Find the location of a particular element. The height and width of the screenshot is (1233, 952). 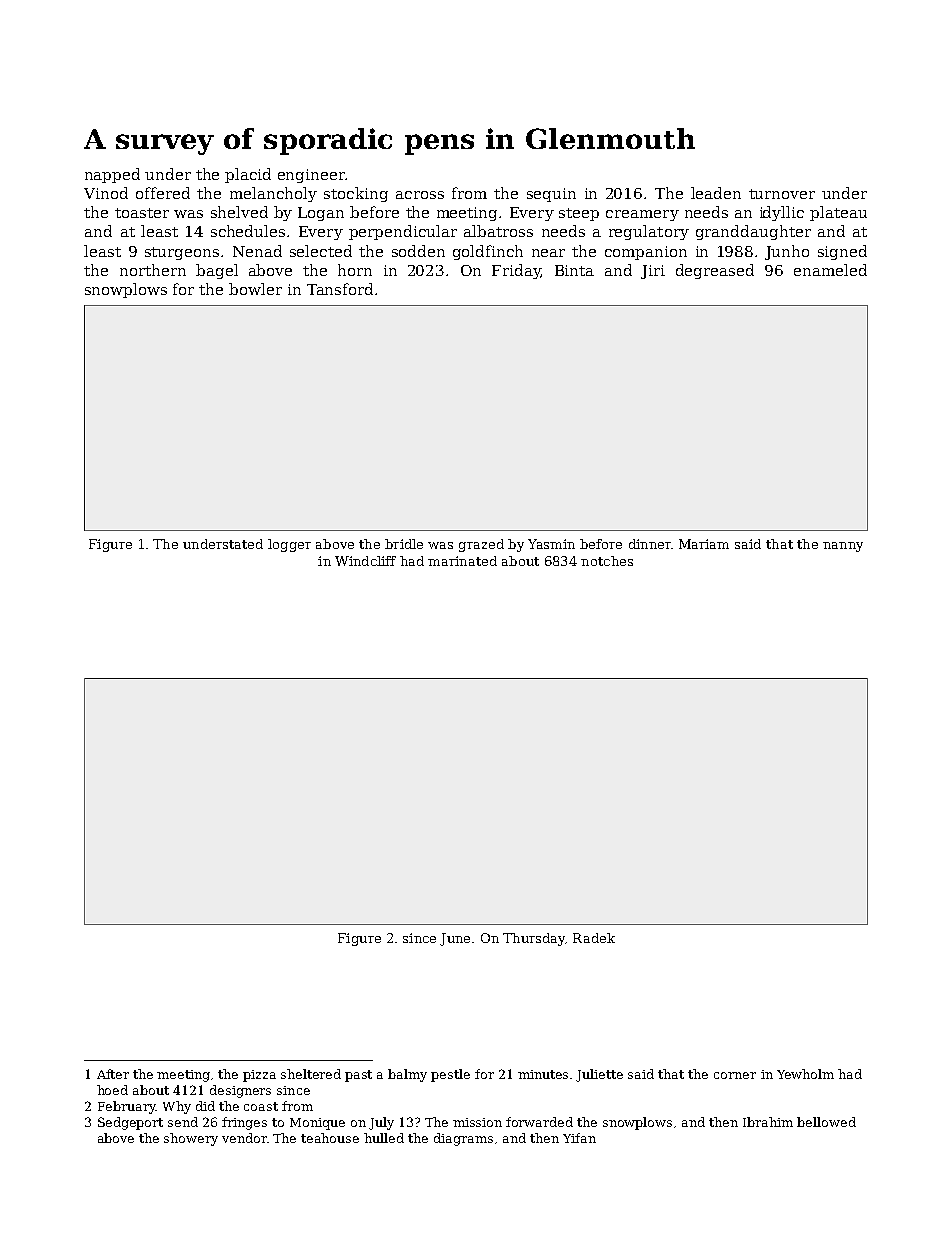

diagrams is located at coordinates (463, 1139).
